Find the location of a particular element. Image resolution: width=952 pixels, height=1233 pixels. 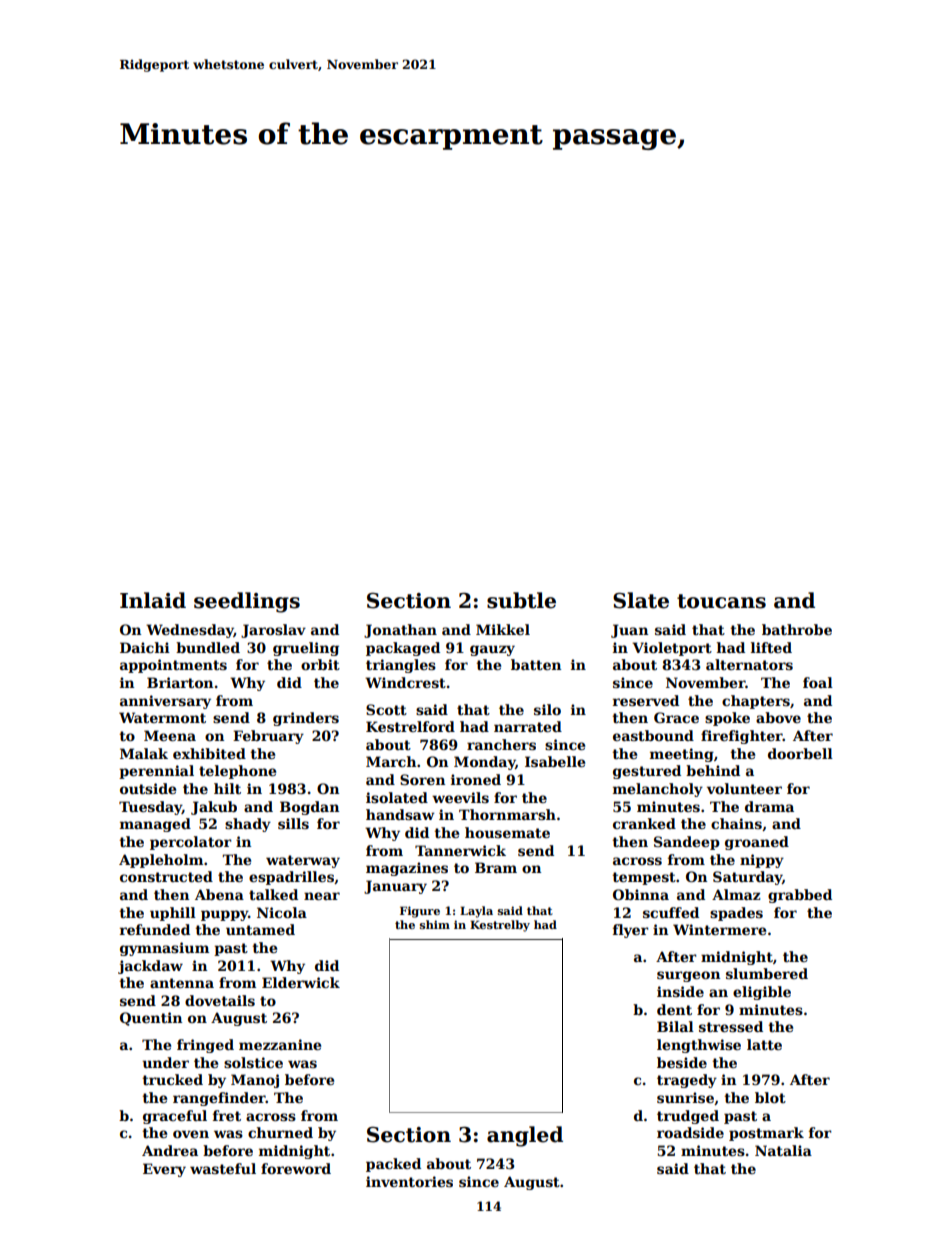

behind is located at coordinates (713, 770).
